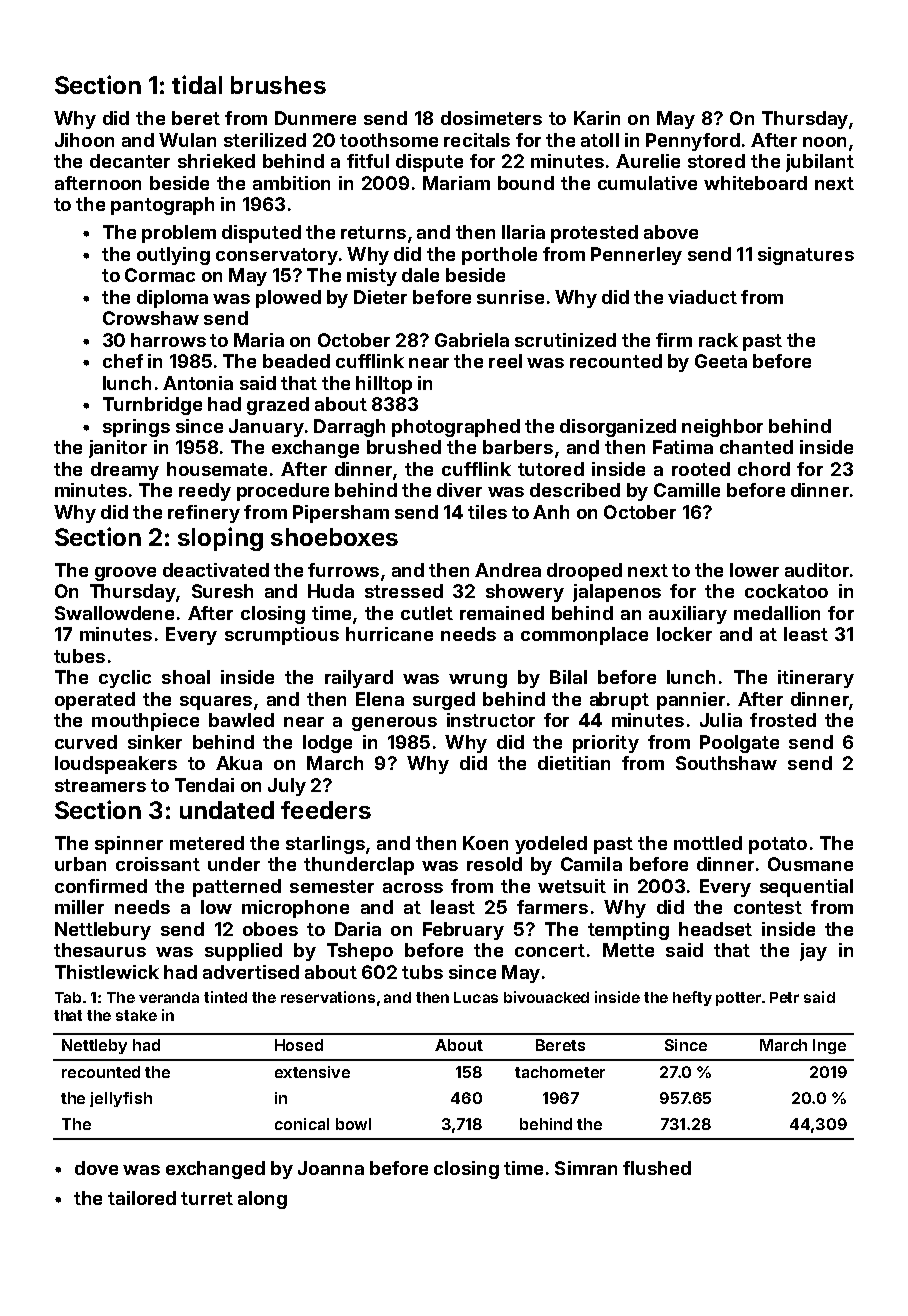 The image size is (908, 1316). What do you see at coordinates (739, 744) in the document?
I see `Poolgate` at bounding box center [739, 744].
